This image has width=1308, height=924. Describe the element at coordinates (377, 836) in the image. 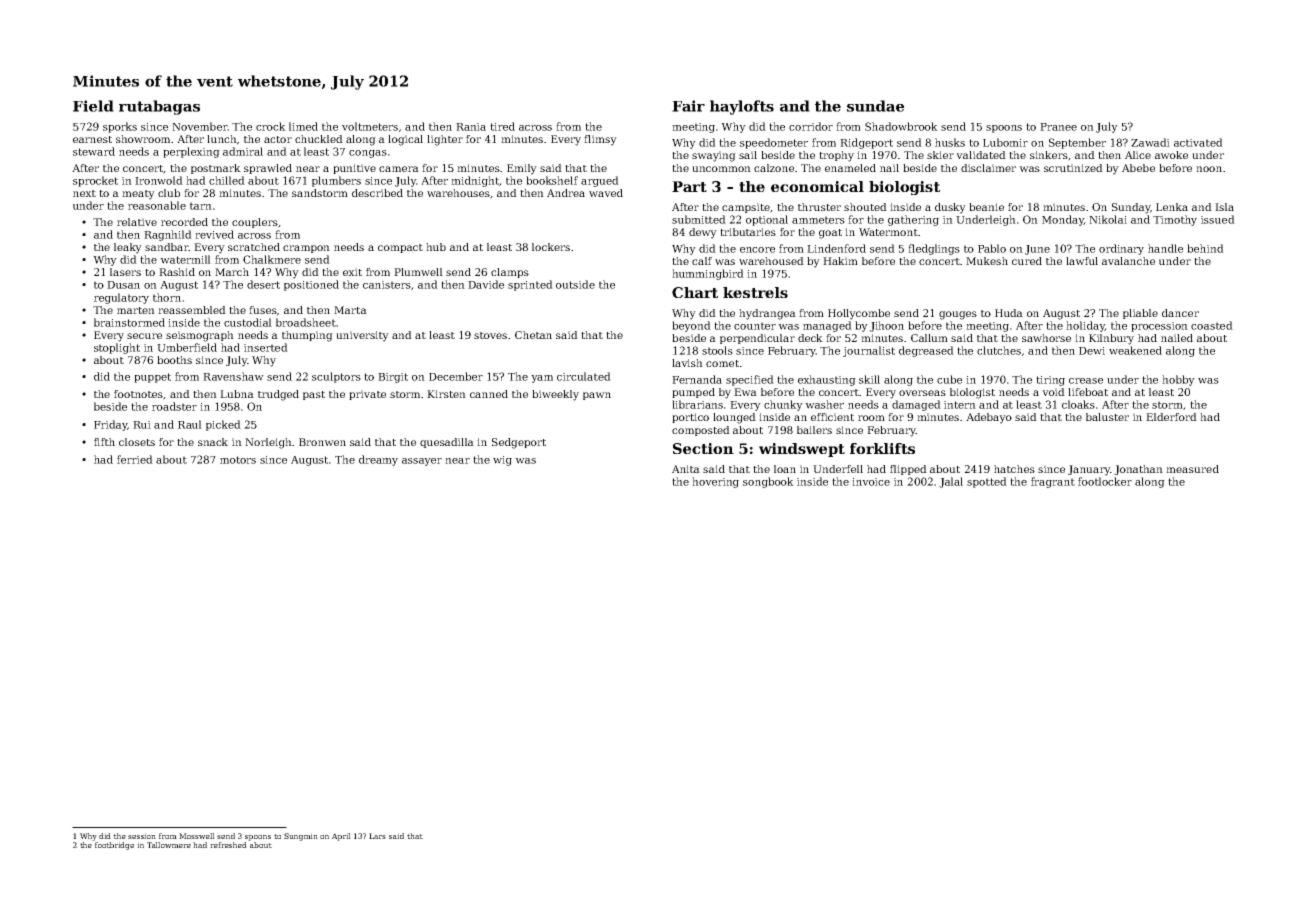

I see `Lars` at that location.
